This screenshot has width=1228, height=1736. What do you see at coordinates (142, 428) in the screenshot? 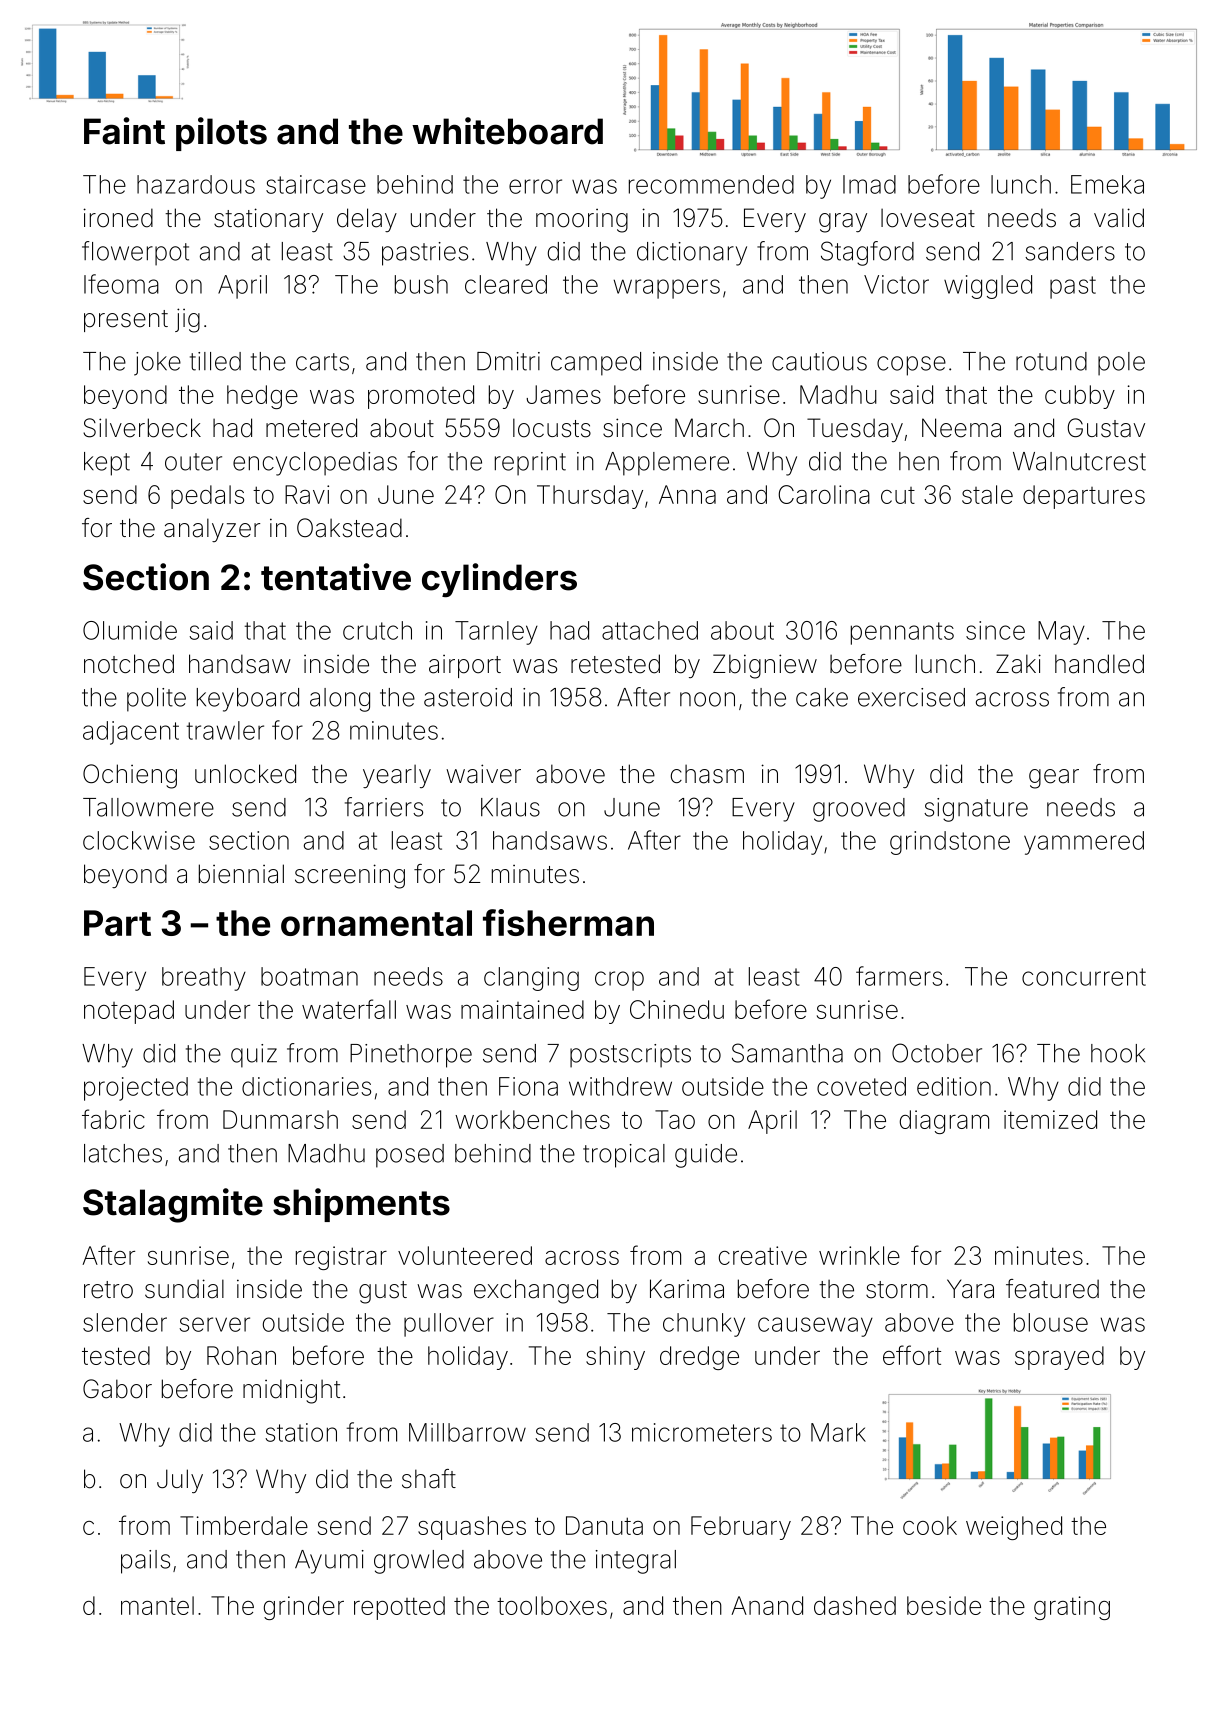
I see `Silverbeck` at bounding box center [142, 428].
